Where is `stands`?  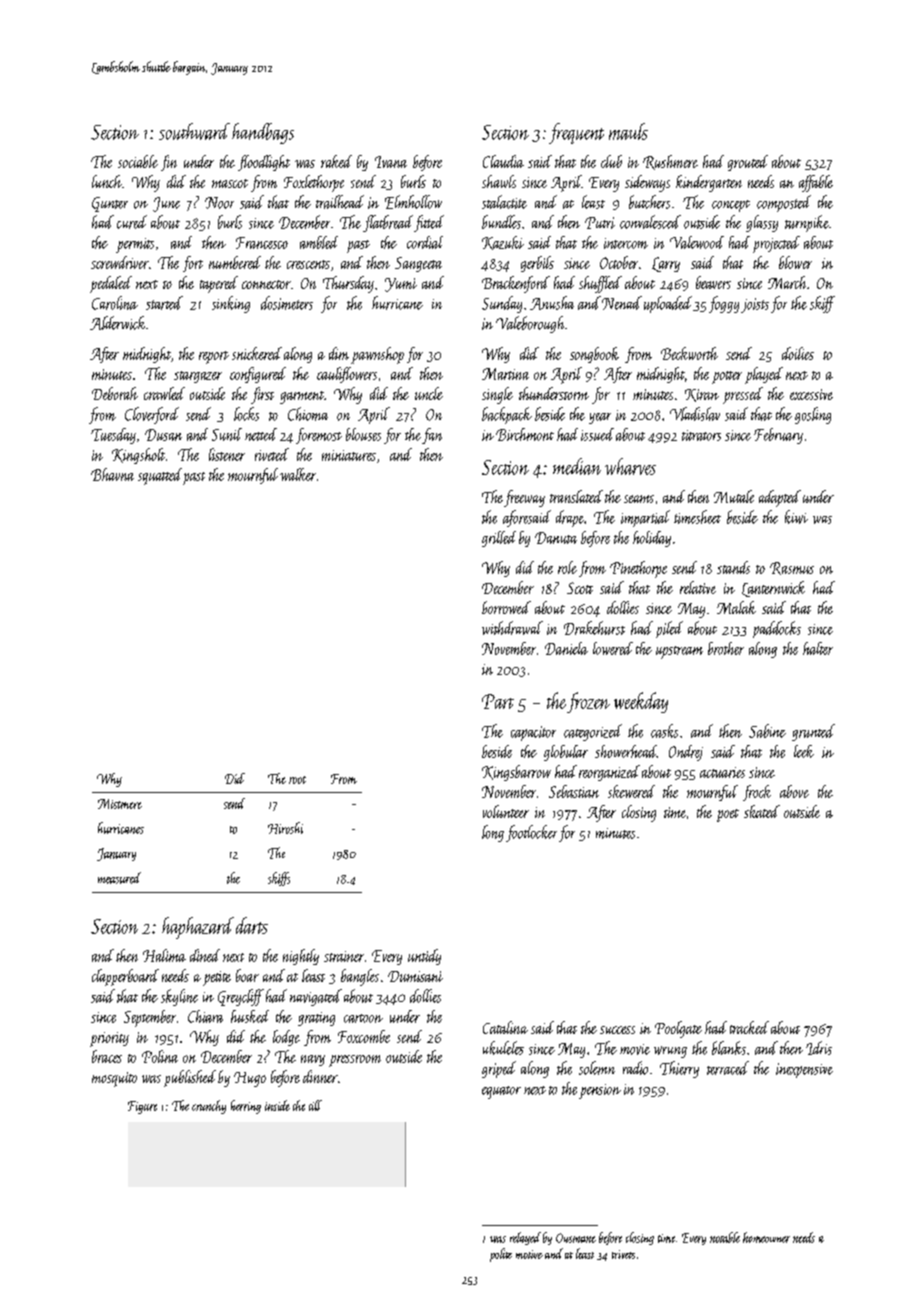 stands is located at coordinates (733, 567).
